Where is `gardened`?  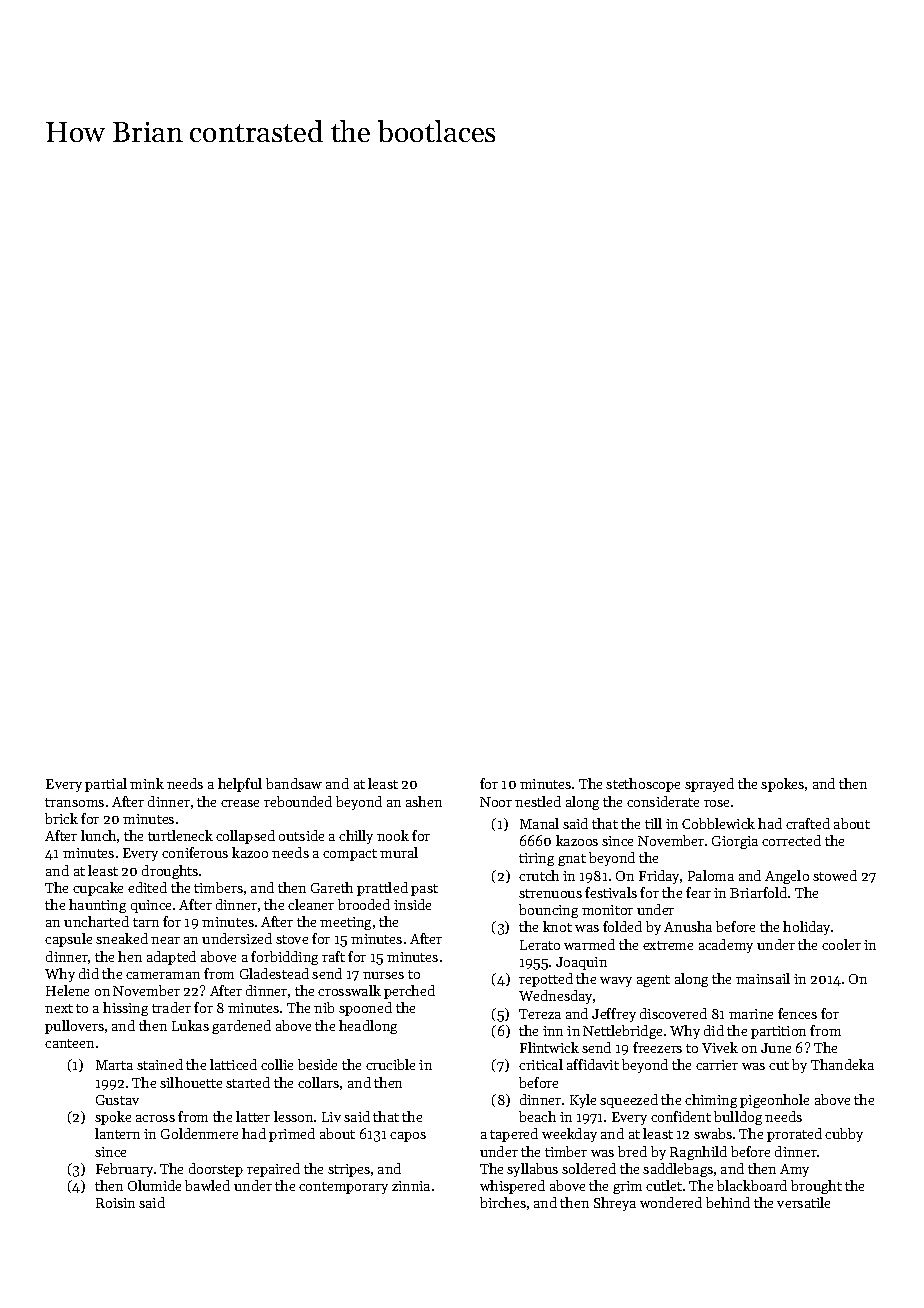 gardened is located at coordinates (241, 1027).
